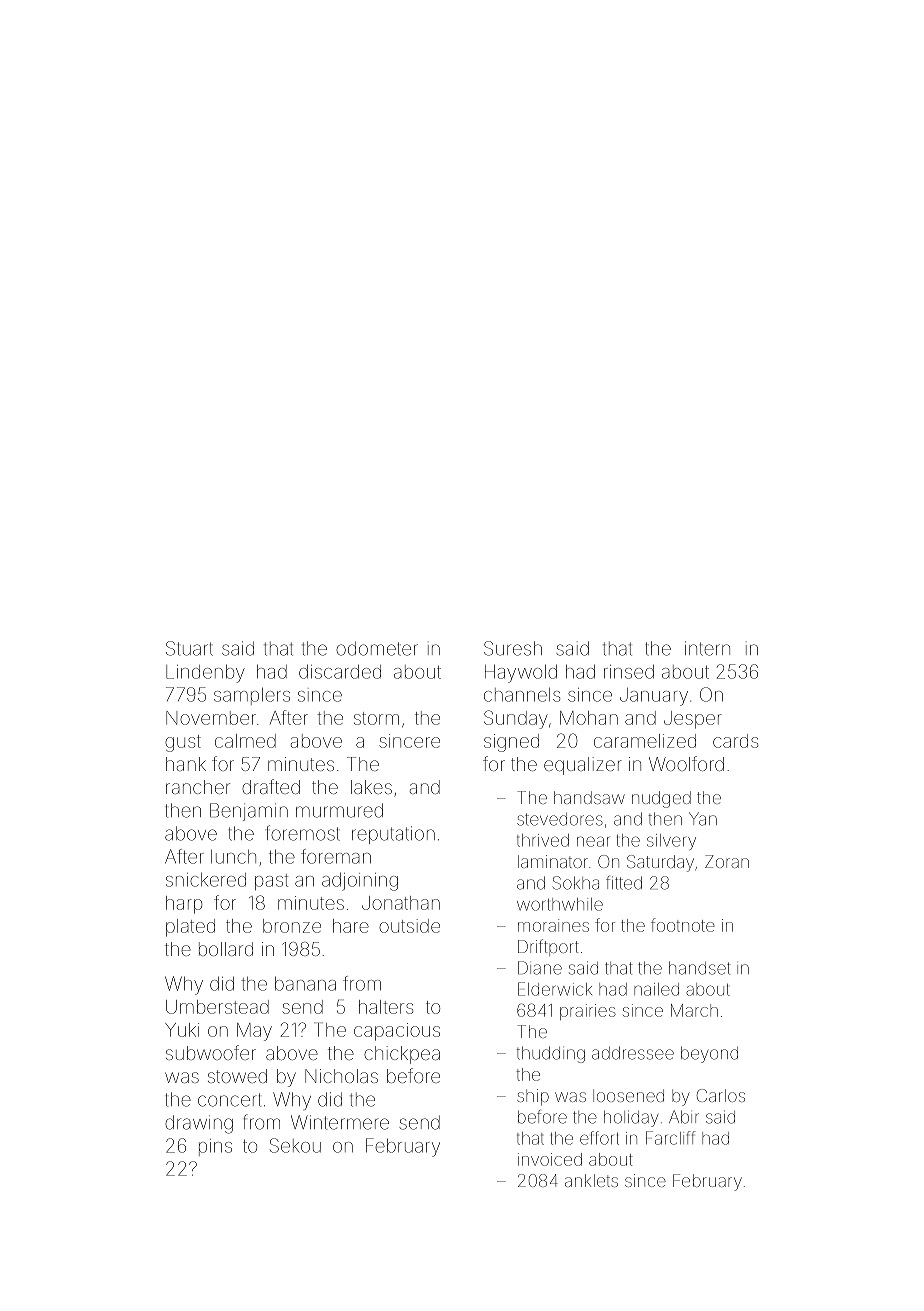 The height and width of the document is (1311, 924). What do you see at coordinates (189, 648) in the document?
I see `Stuart` at bounding box center [189, 648].
